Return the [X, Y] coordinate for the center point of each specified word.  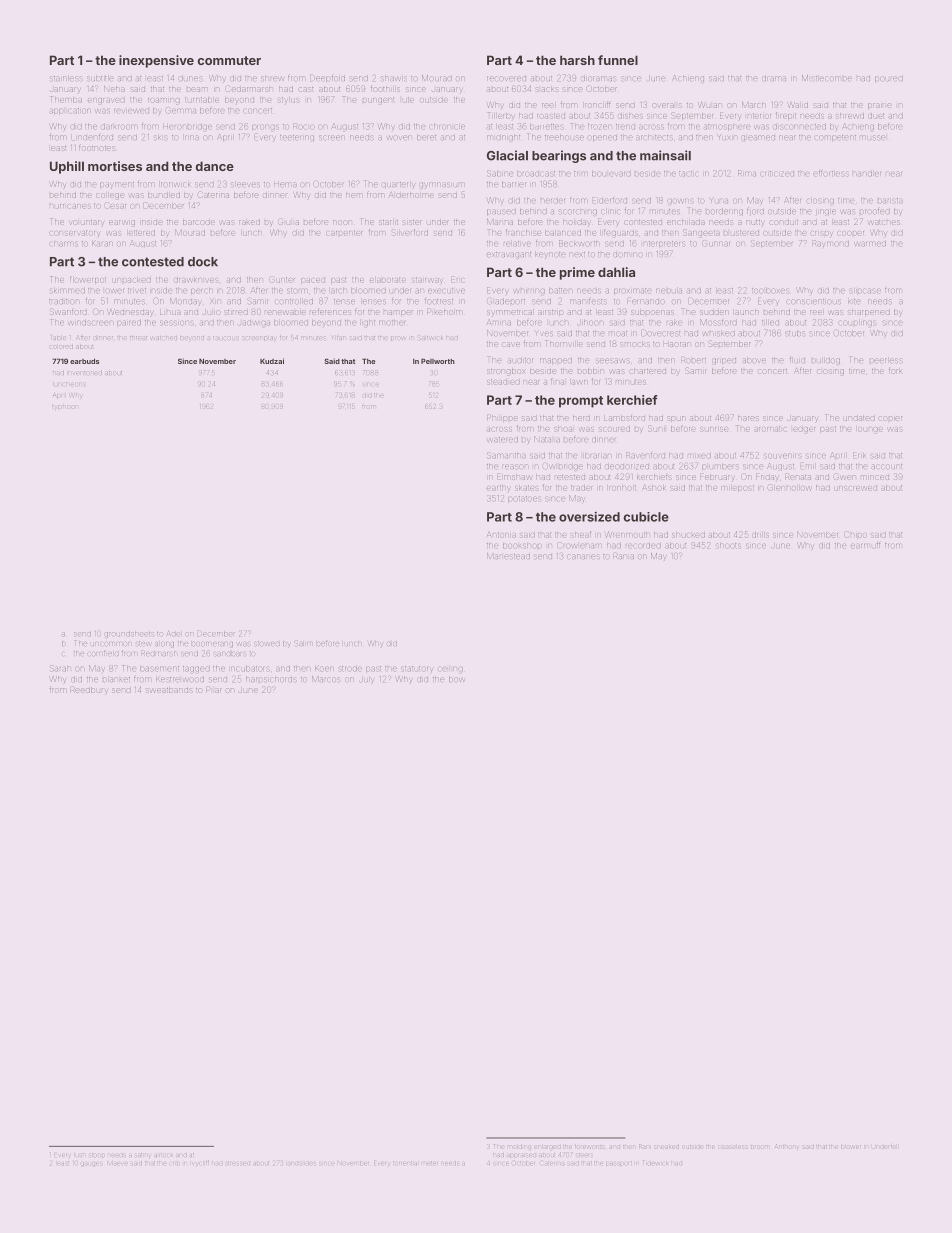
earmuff [865, 545]
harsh [577, 60]
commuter [229, 60]
